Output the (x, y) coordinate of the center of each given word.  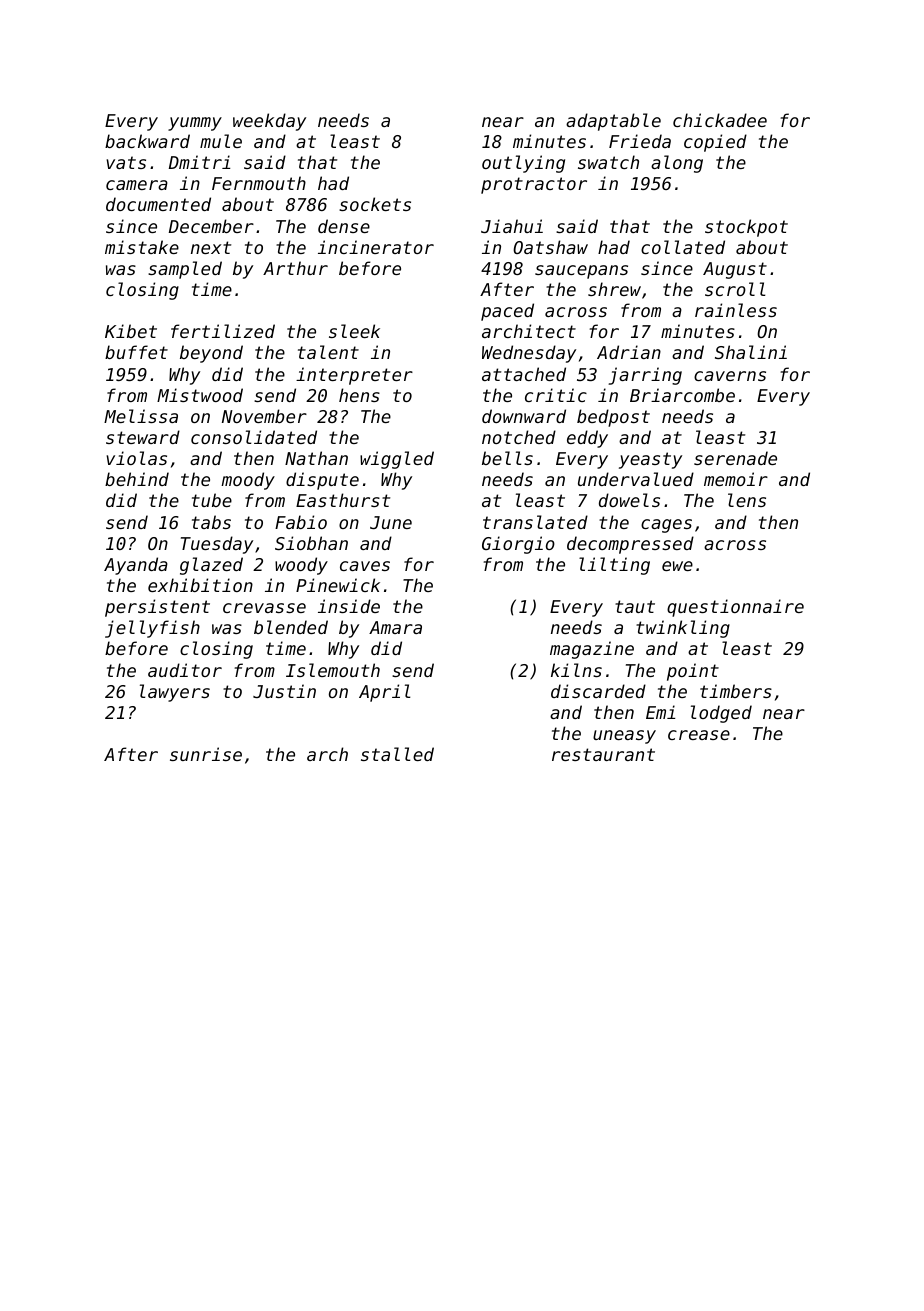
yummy (195, 124)
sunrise (206, 754)
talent (328, 352)
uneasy (624, 737)
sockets (375, 204)
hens (359, 395)
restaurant (603, 754)
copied (715, 143)
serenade (735, 458)
